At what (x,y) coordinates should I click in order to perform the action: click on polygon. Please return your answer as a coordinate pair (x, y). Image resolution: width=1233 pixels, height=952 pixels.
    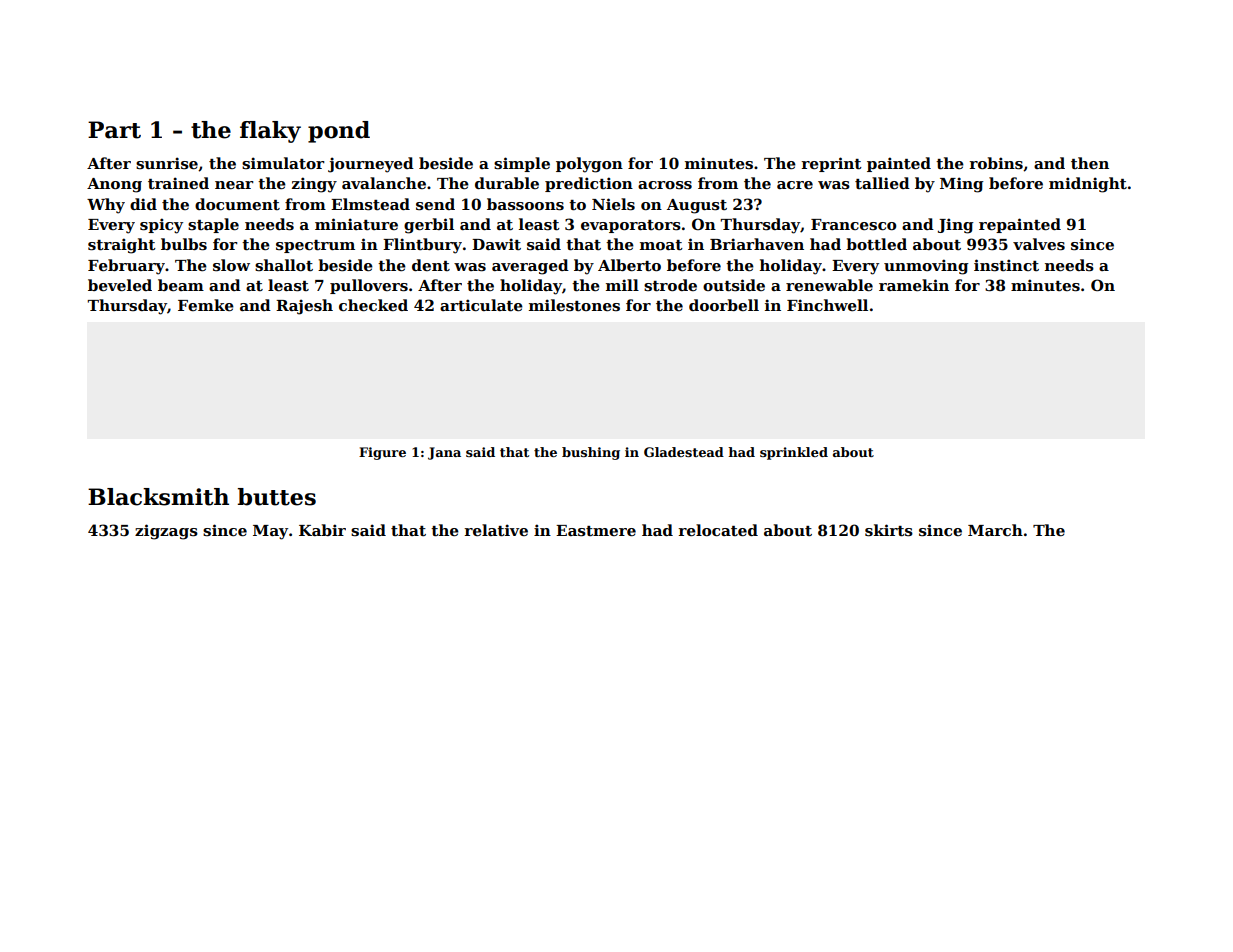
    Looking at the image, I should click on (589, 165).
